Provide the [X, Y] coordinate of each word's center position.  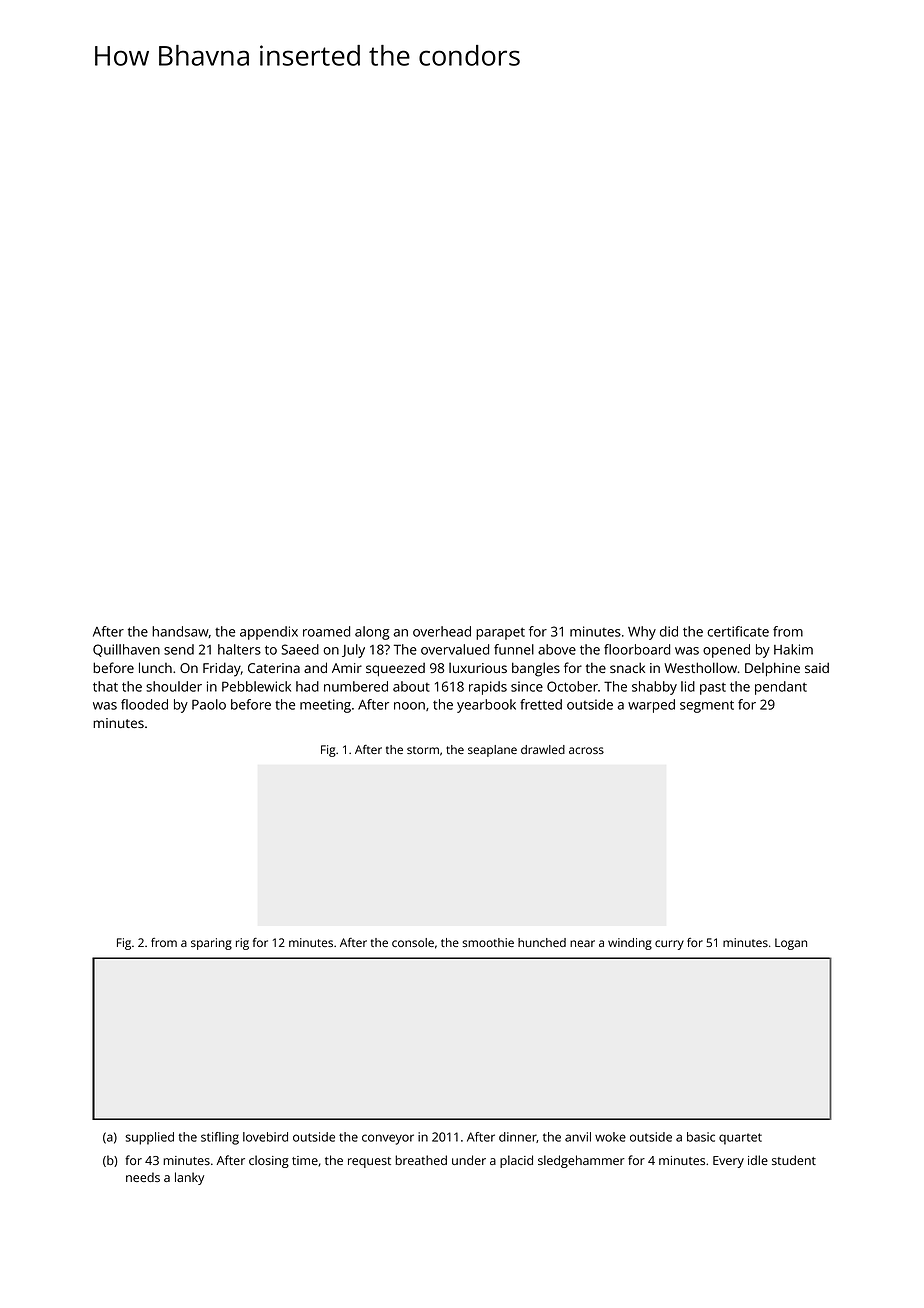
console [413, 942]
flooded [144, 704]
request [369, 1162]
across [586, 750]
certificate [738, 631]
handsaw [180, 631]
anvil [578, 1137]
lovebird [265, 1137]
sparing [211, 944]
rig [242, 944]
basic [701, 1137]
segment [707, 706]
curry [669, 945]
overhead [442, 631]
